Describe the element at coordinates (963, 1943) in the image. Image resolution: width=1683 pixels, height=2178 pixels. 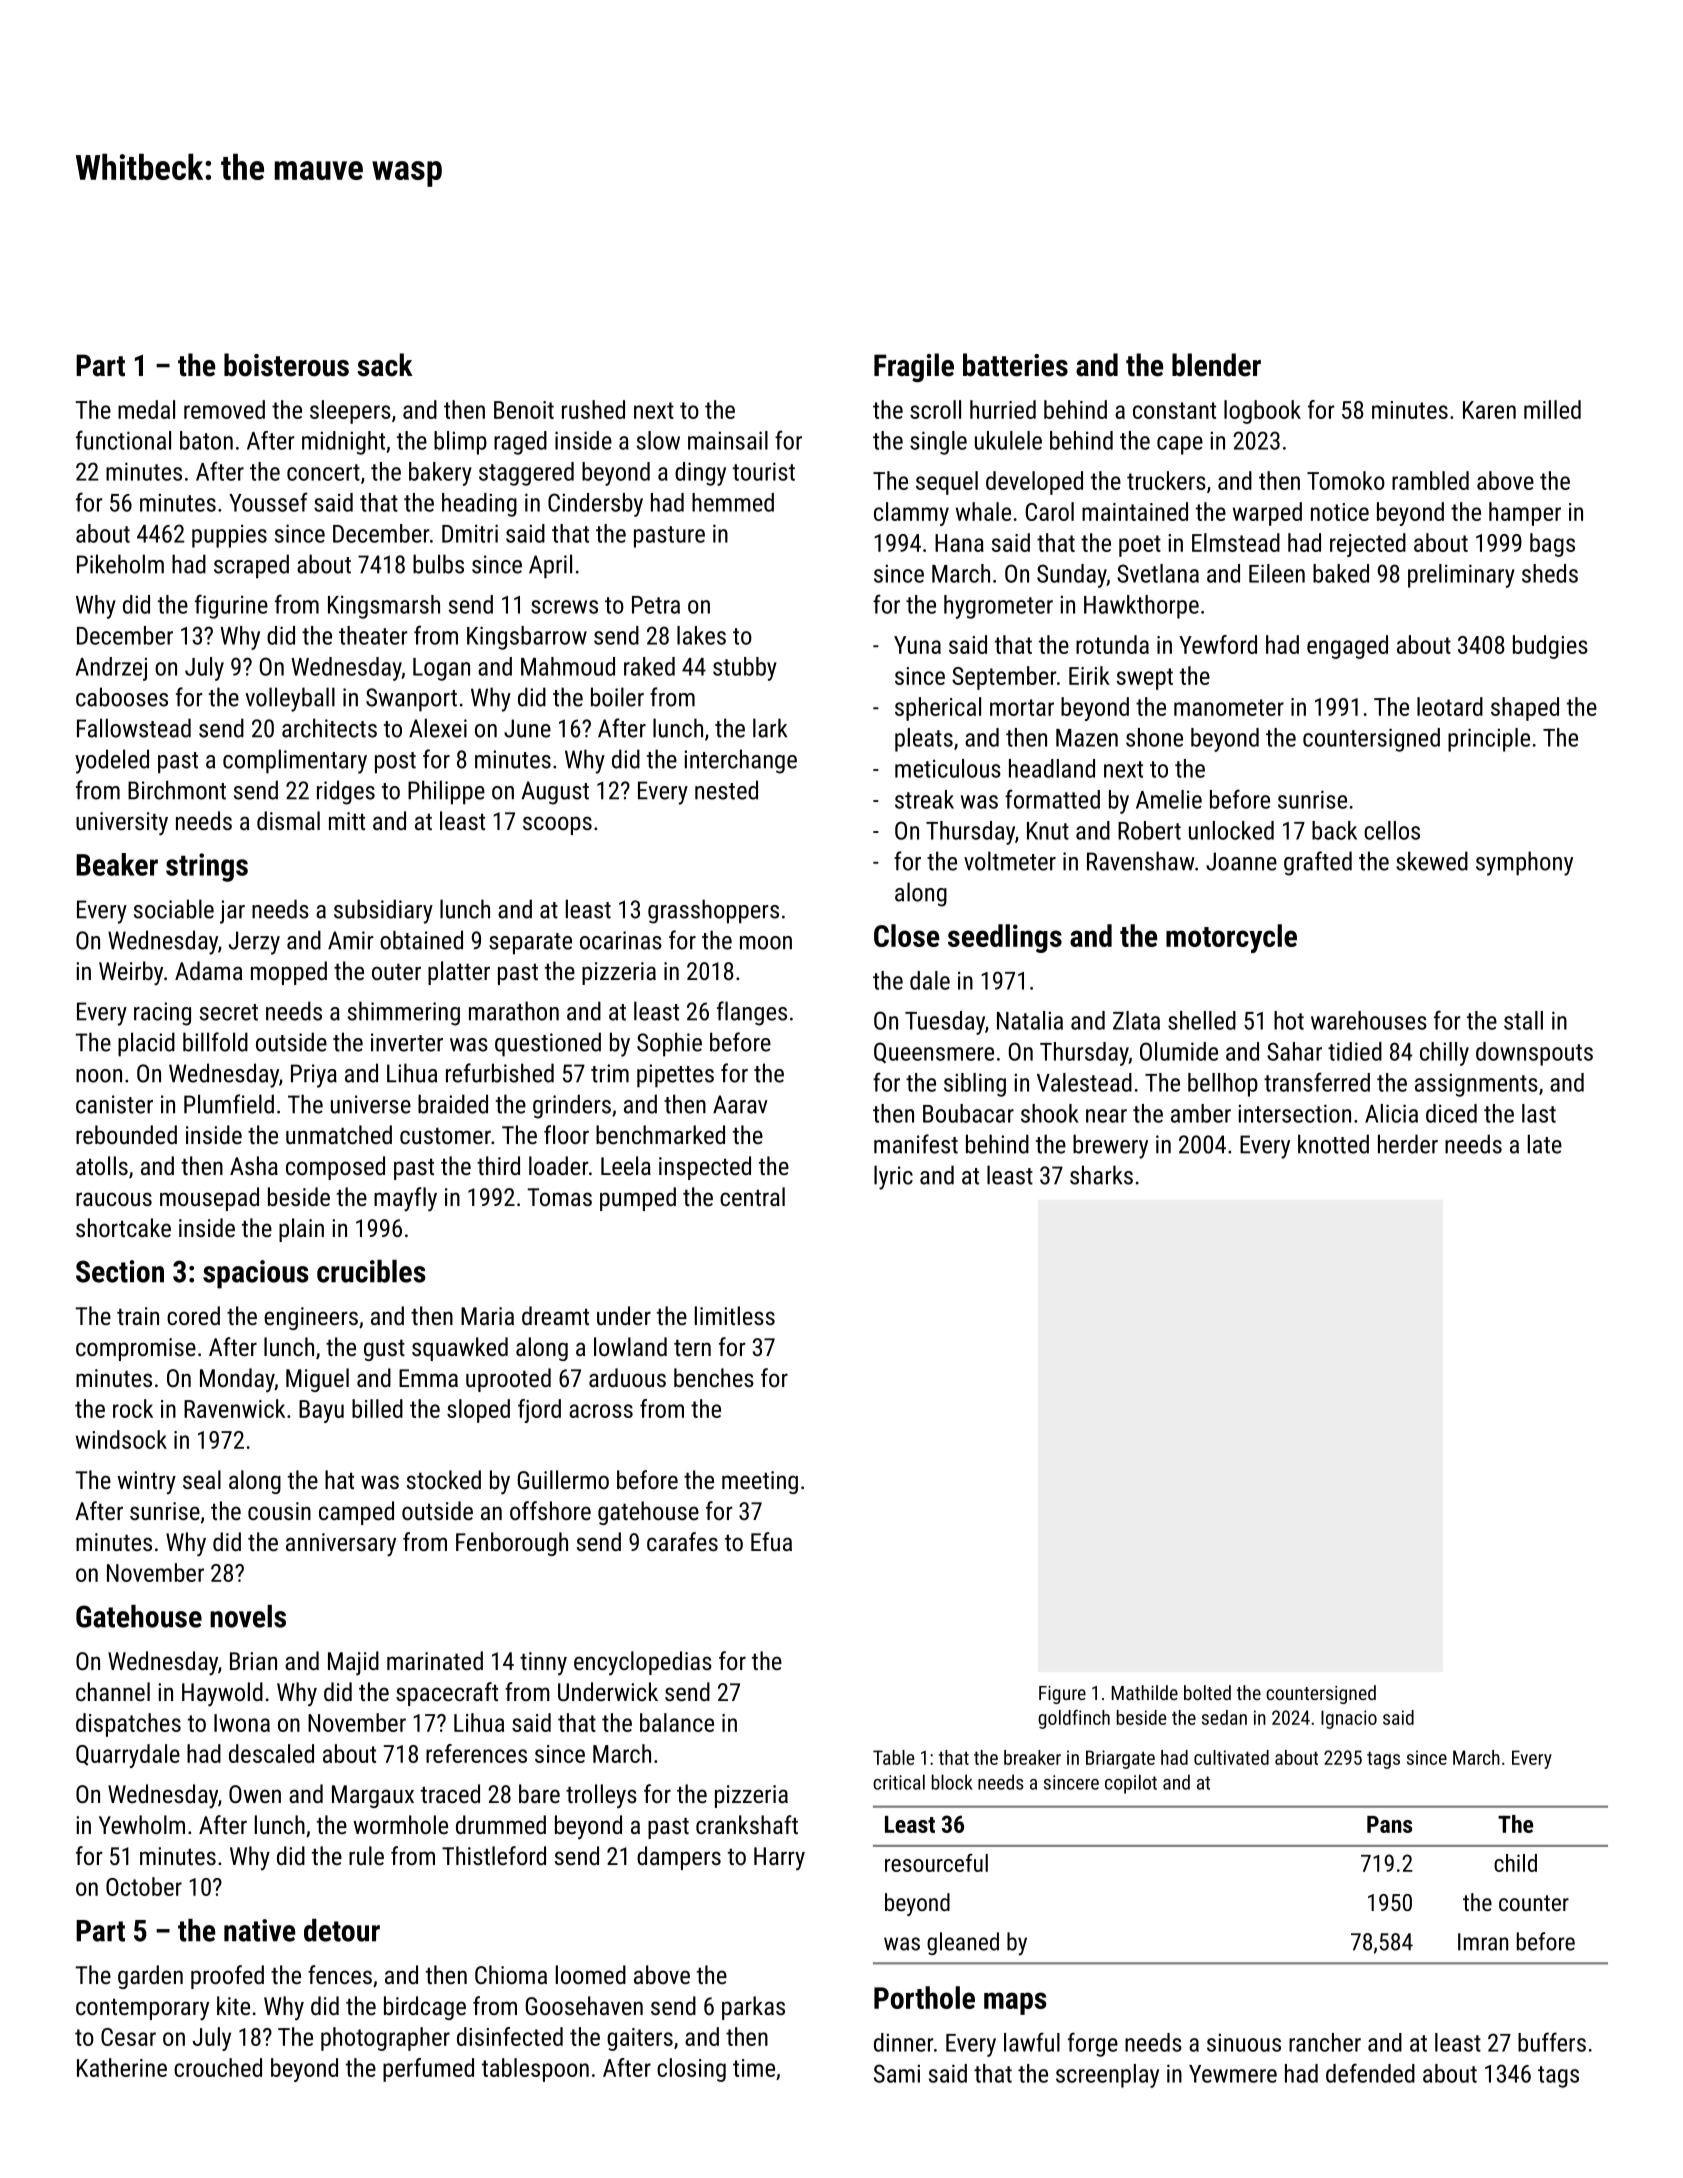
I see `gleaned` at that location.
